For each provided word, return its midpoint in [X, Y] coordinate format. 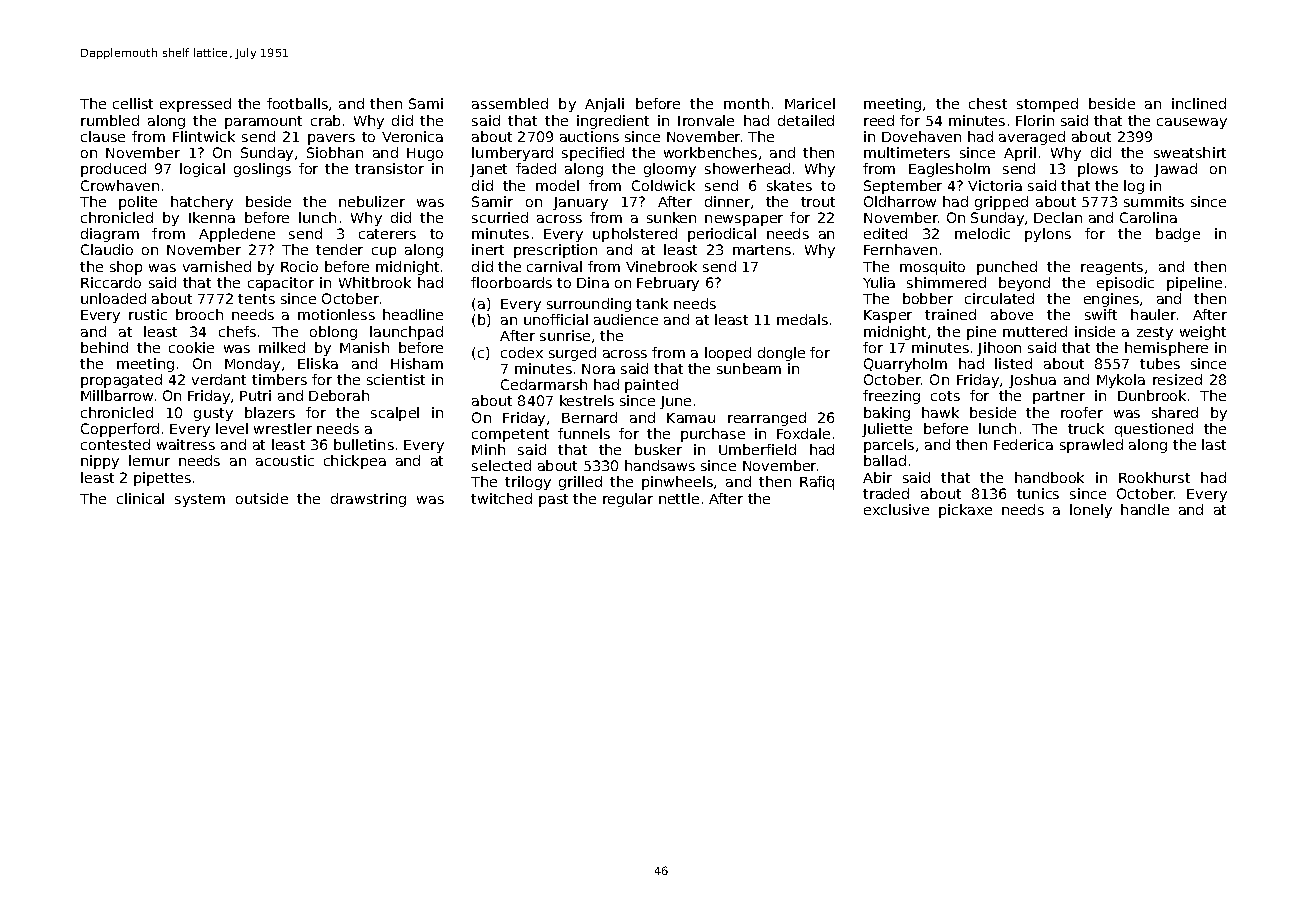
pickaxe [965, 511]
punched [1007, 268]
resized [1177, 379]
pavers [331, 139]
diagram [110, 235]
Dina [593, 282]
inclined [1199, 103]
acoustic [285, 460]
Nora [598, 369]
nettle [679, 498]
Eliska [318, 363]
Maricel [810, 103]
